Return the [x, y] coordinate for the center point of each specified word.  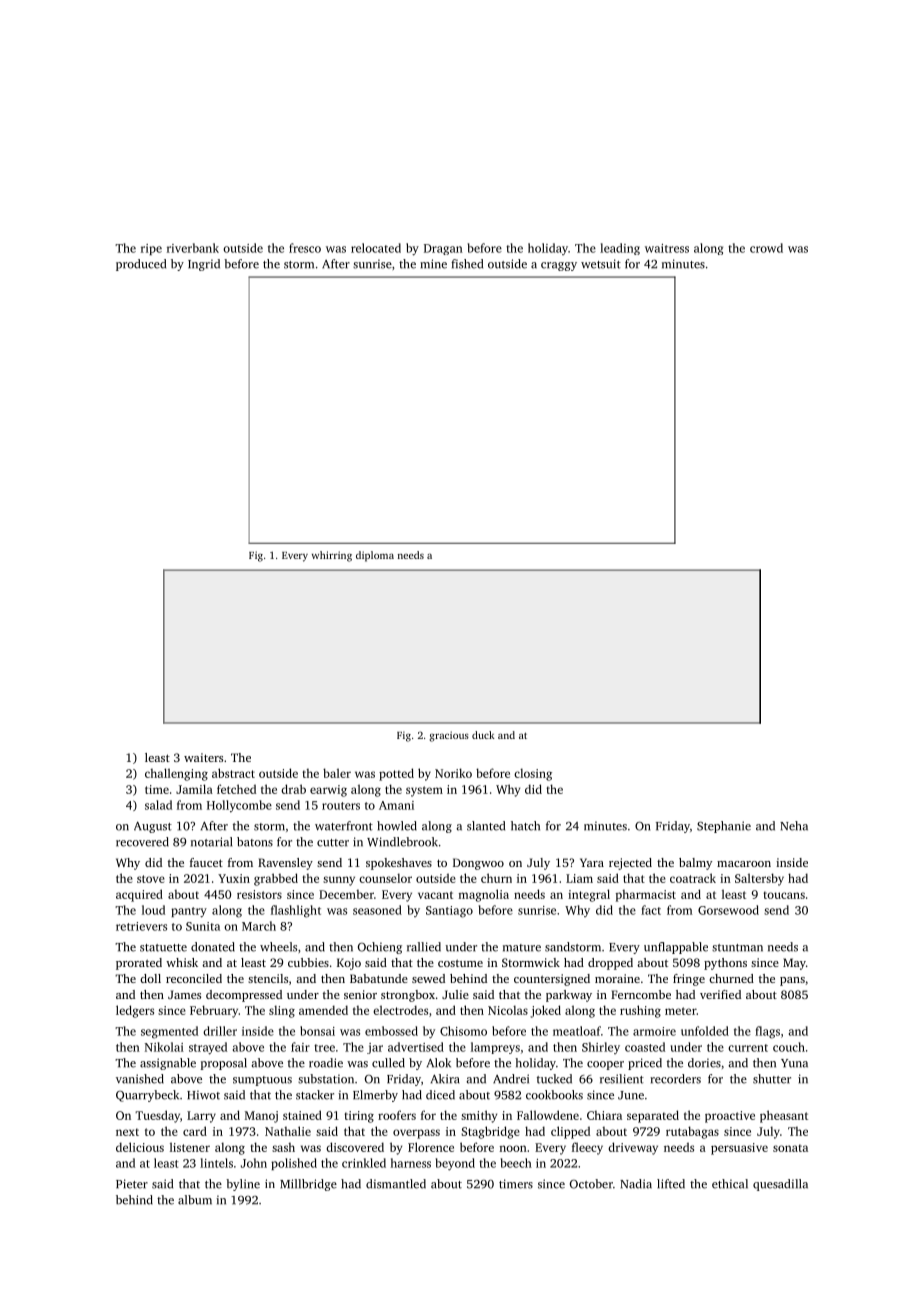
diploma [375, 556]
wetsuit [601, 264]
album [195, 1200]
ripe [151, 249]
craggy [559, 266]
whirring [332, 556]
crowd [766, 248]
